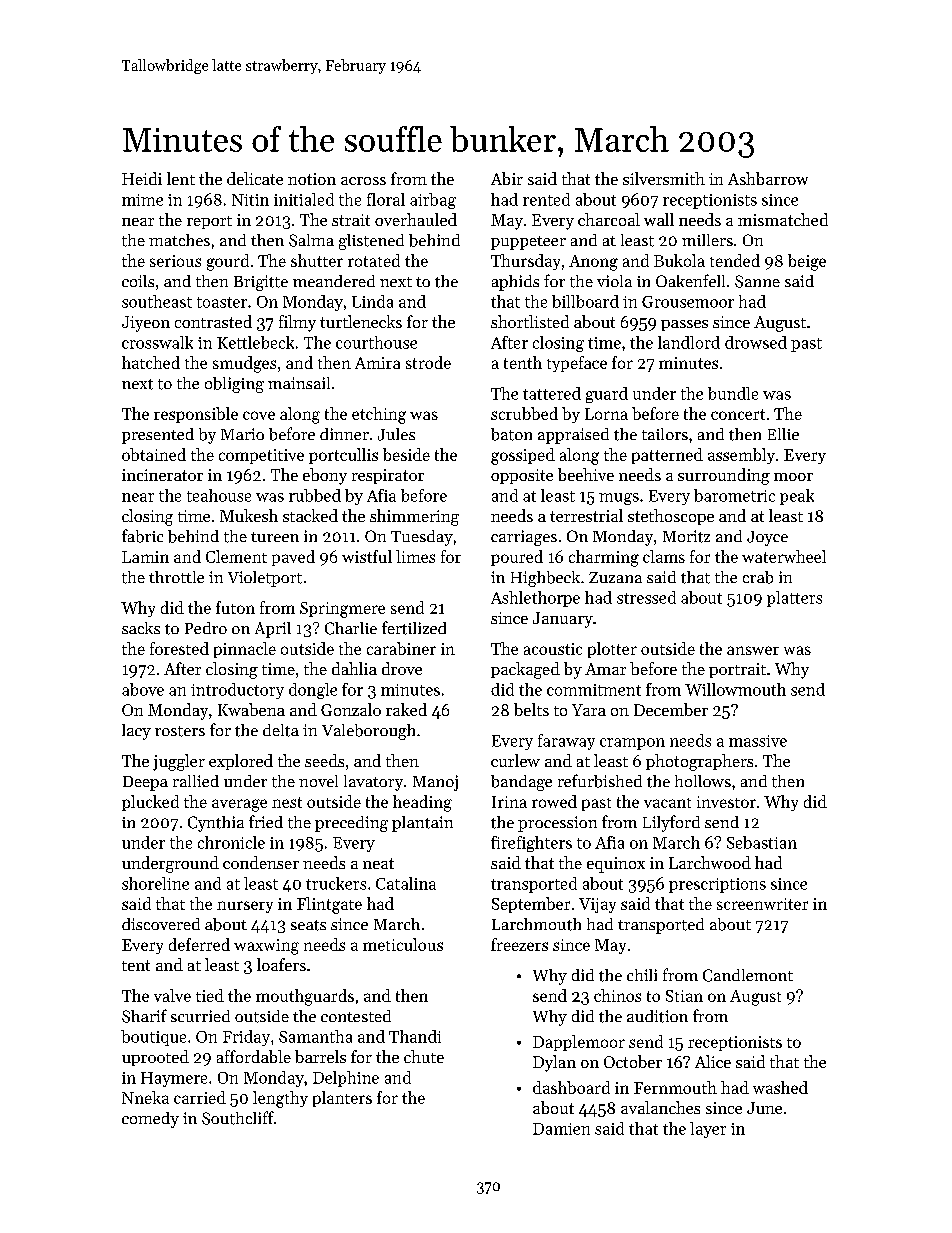  What do you see at coordinates (255, 178) in the image?
I see `delicate` at bounding box center [255, 178].
